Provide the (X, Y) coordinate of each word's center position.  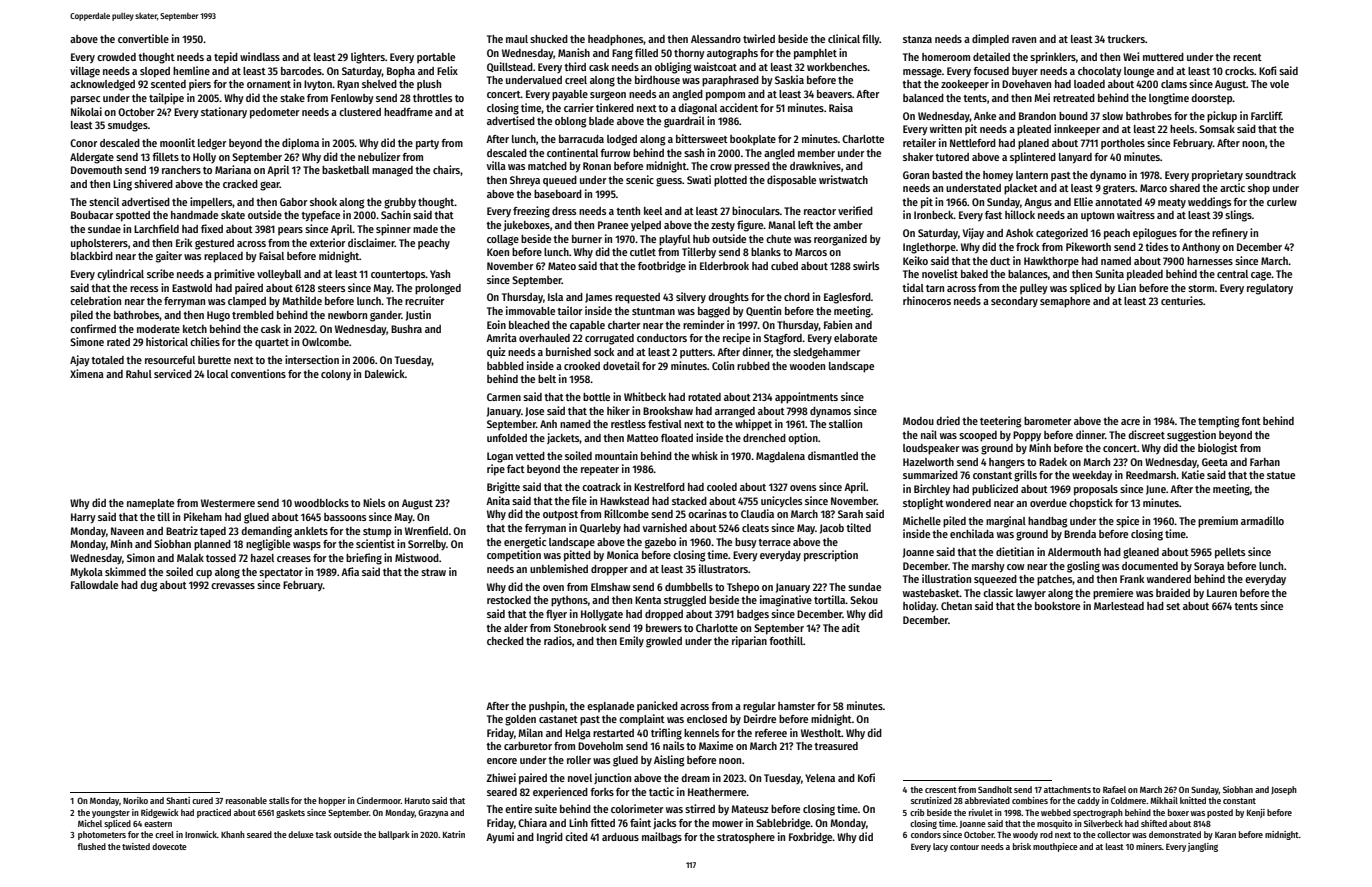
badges (753, 615)
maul (517, 39)
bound (1073, 116)
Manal (782, 225)
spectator (281, 574)
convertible (143, 38)
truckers (1126, 39)
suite (546, 808)
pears (290, 231)
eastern (158, 824)
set (1173, 606)
